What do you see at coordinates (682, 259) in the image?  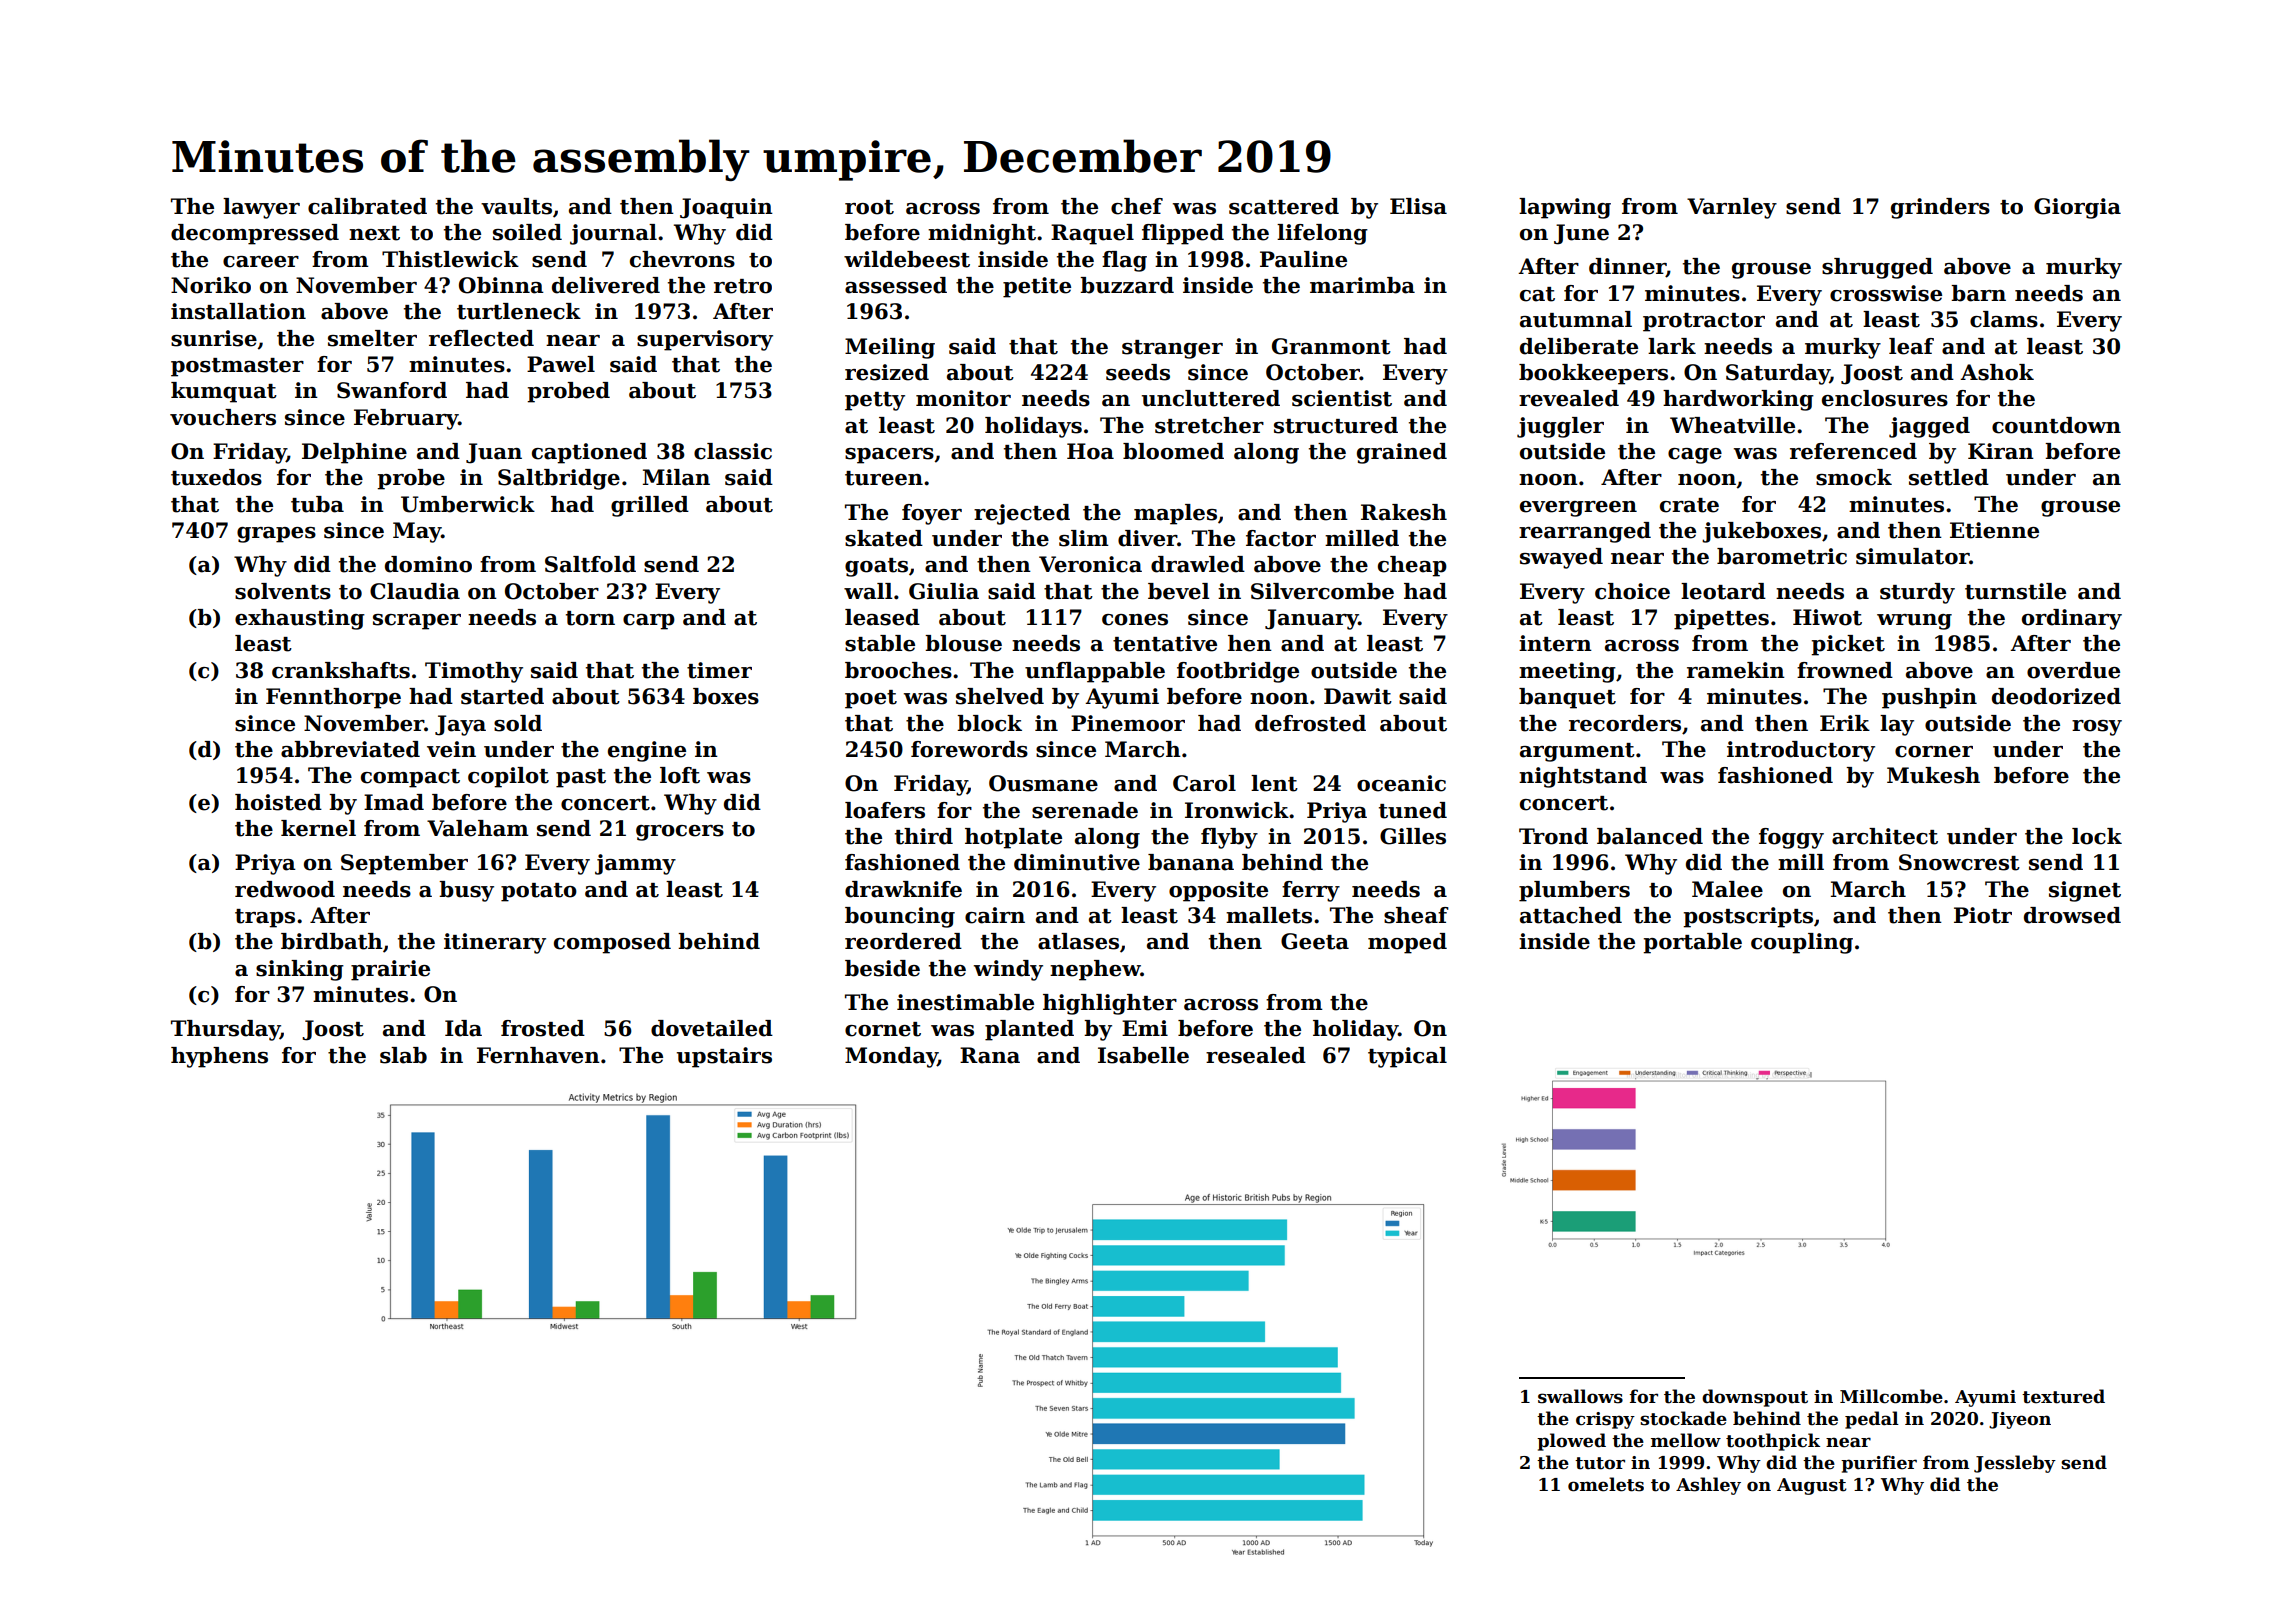 I see `chevrons` at bounding box center [682, 259].
